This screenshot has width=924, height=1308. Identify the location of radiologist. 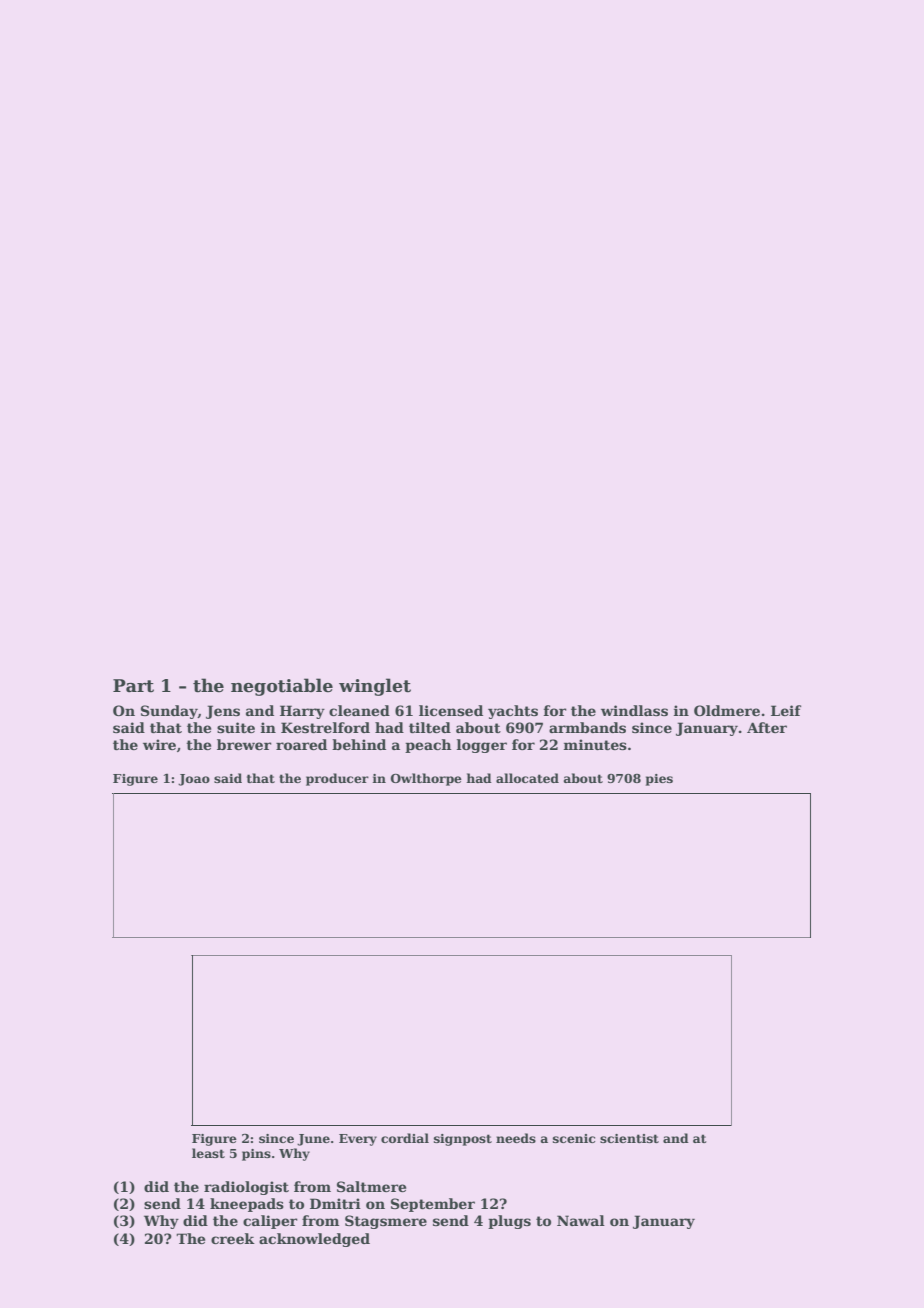
(246, 1188).
